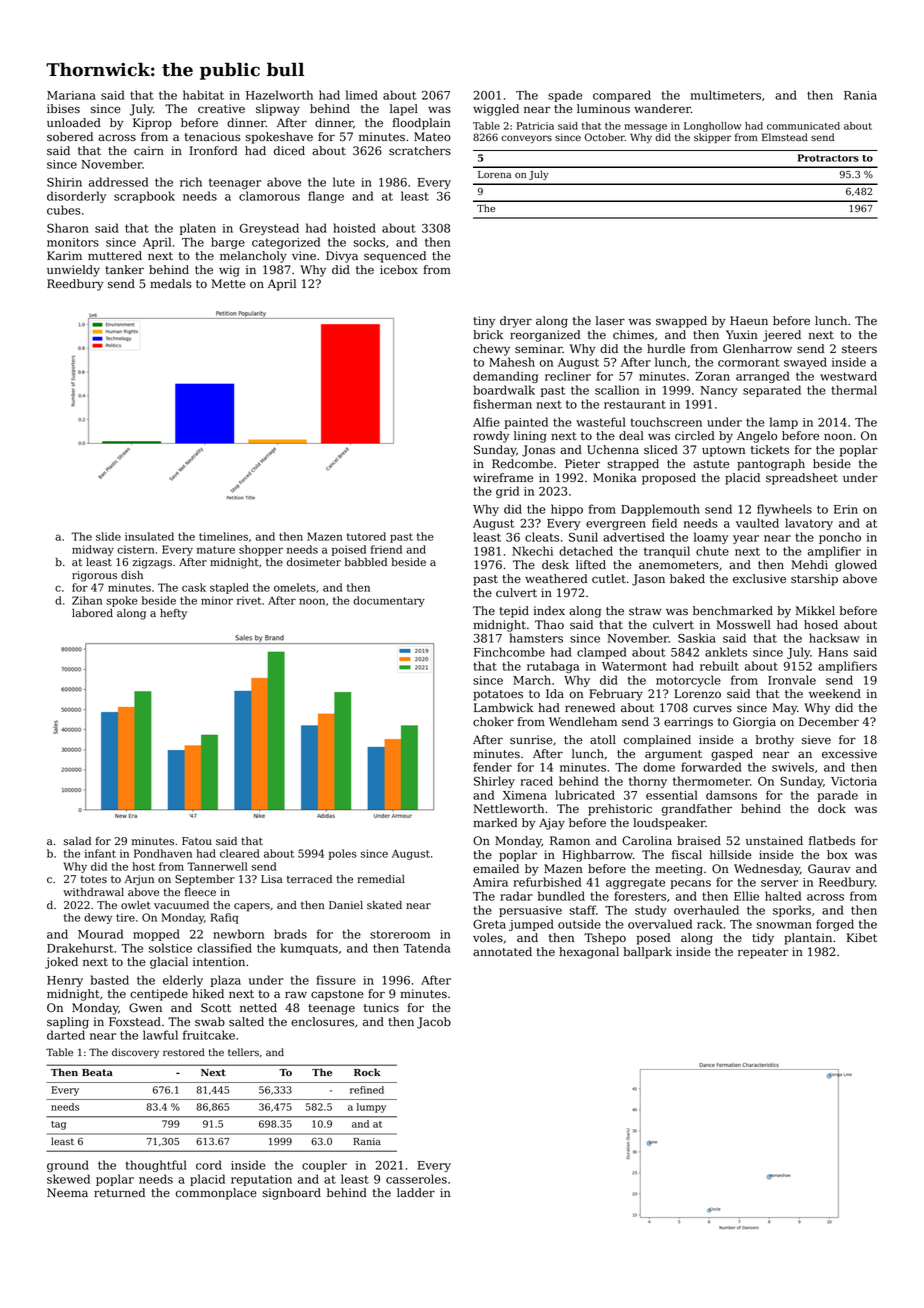 The height and width of the page is (1308, 924). Describe the element at coordinates (834, 638) in the page. I see `hacksaw` at that location.
